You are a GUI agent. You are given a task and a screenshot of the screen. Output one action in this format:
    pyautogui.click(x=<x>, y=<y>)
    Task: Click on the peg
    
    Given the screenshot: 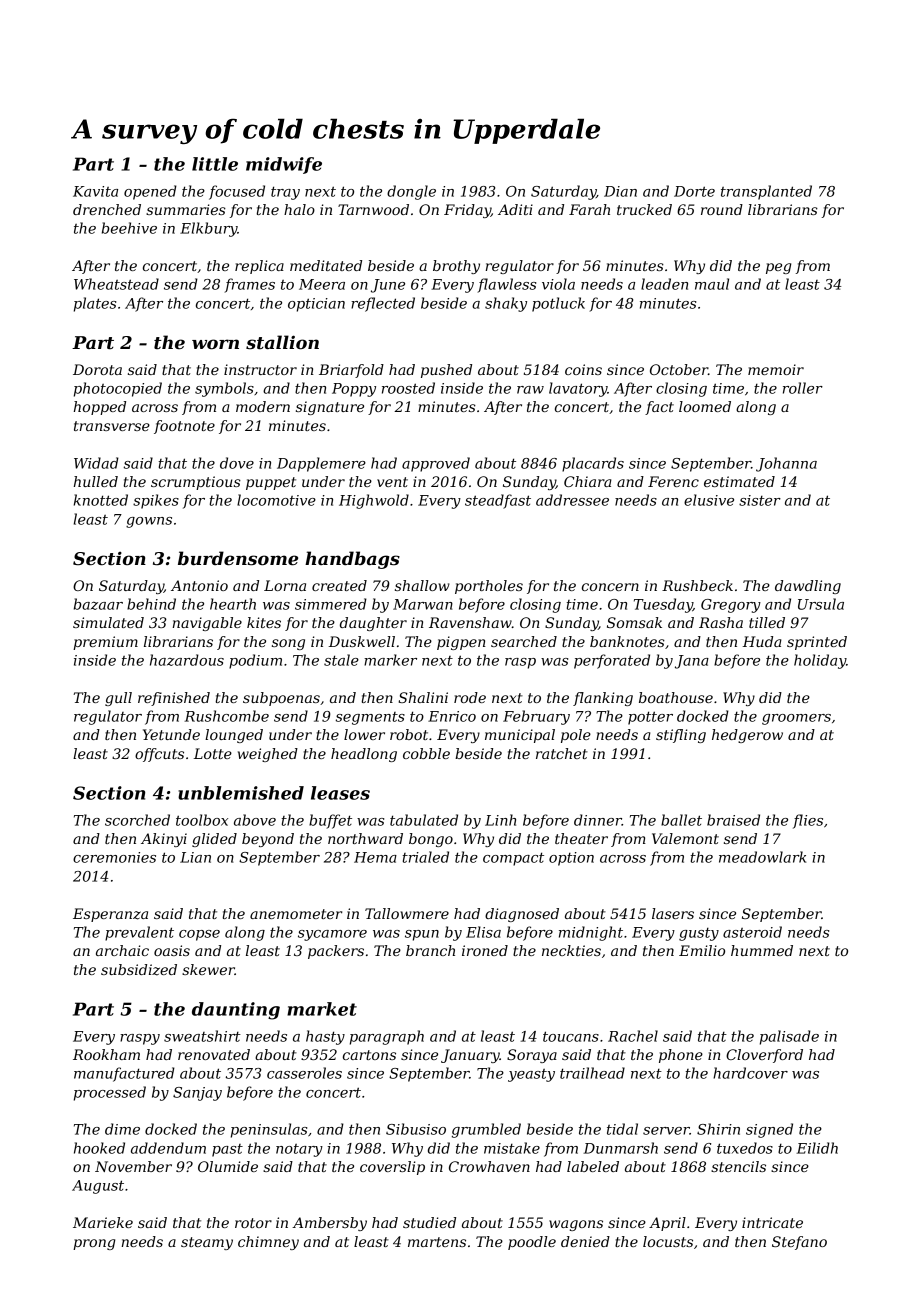 What is the action you would take?
    pyautogui.click(x=778, y=268)
